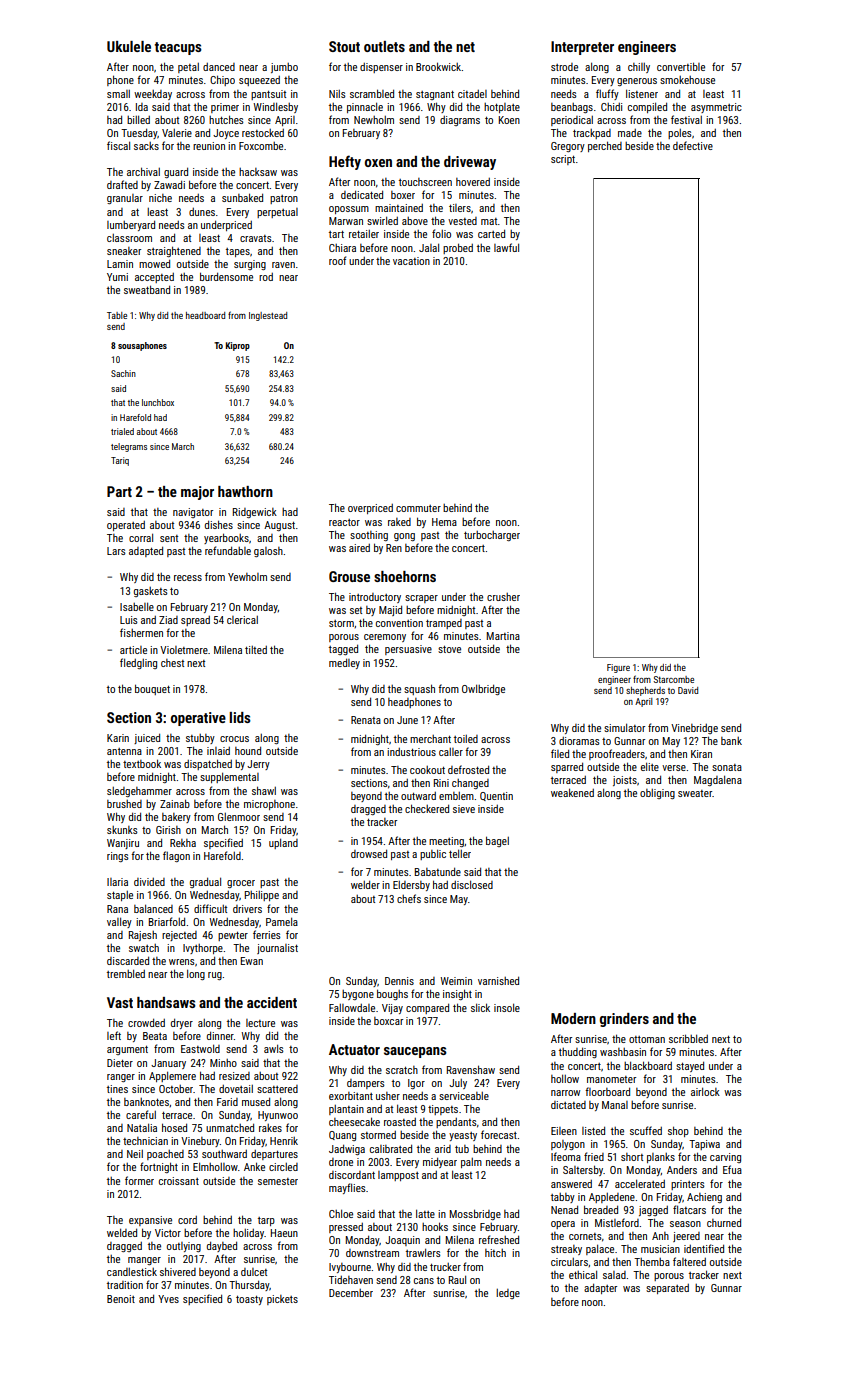 The width and height of the screenshot is (849, 1400). I want to click on Kiprop, so click(238, 346).
